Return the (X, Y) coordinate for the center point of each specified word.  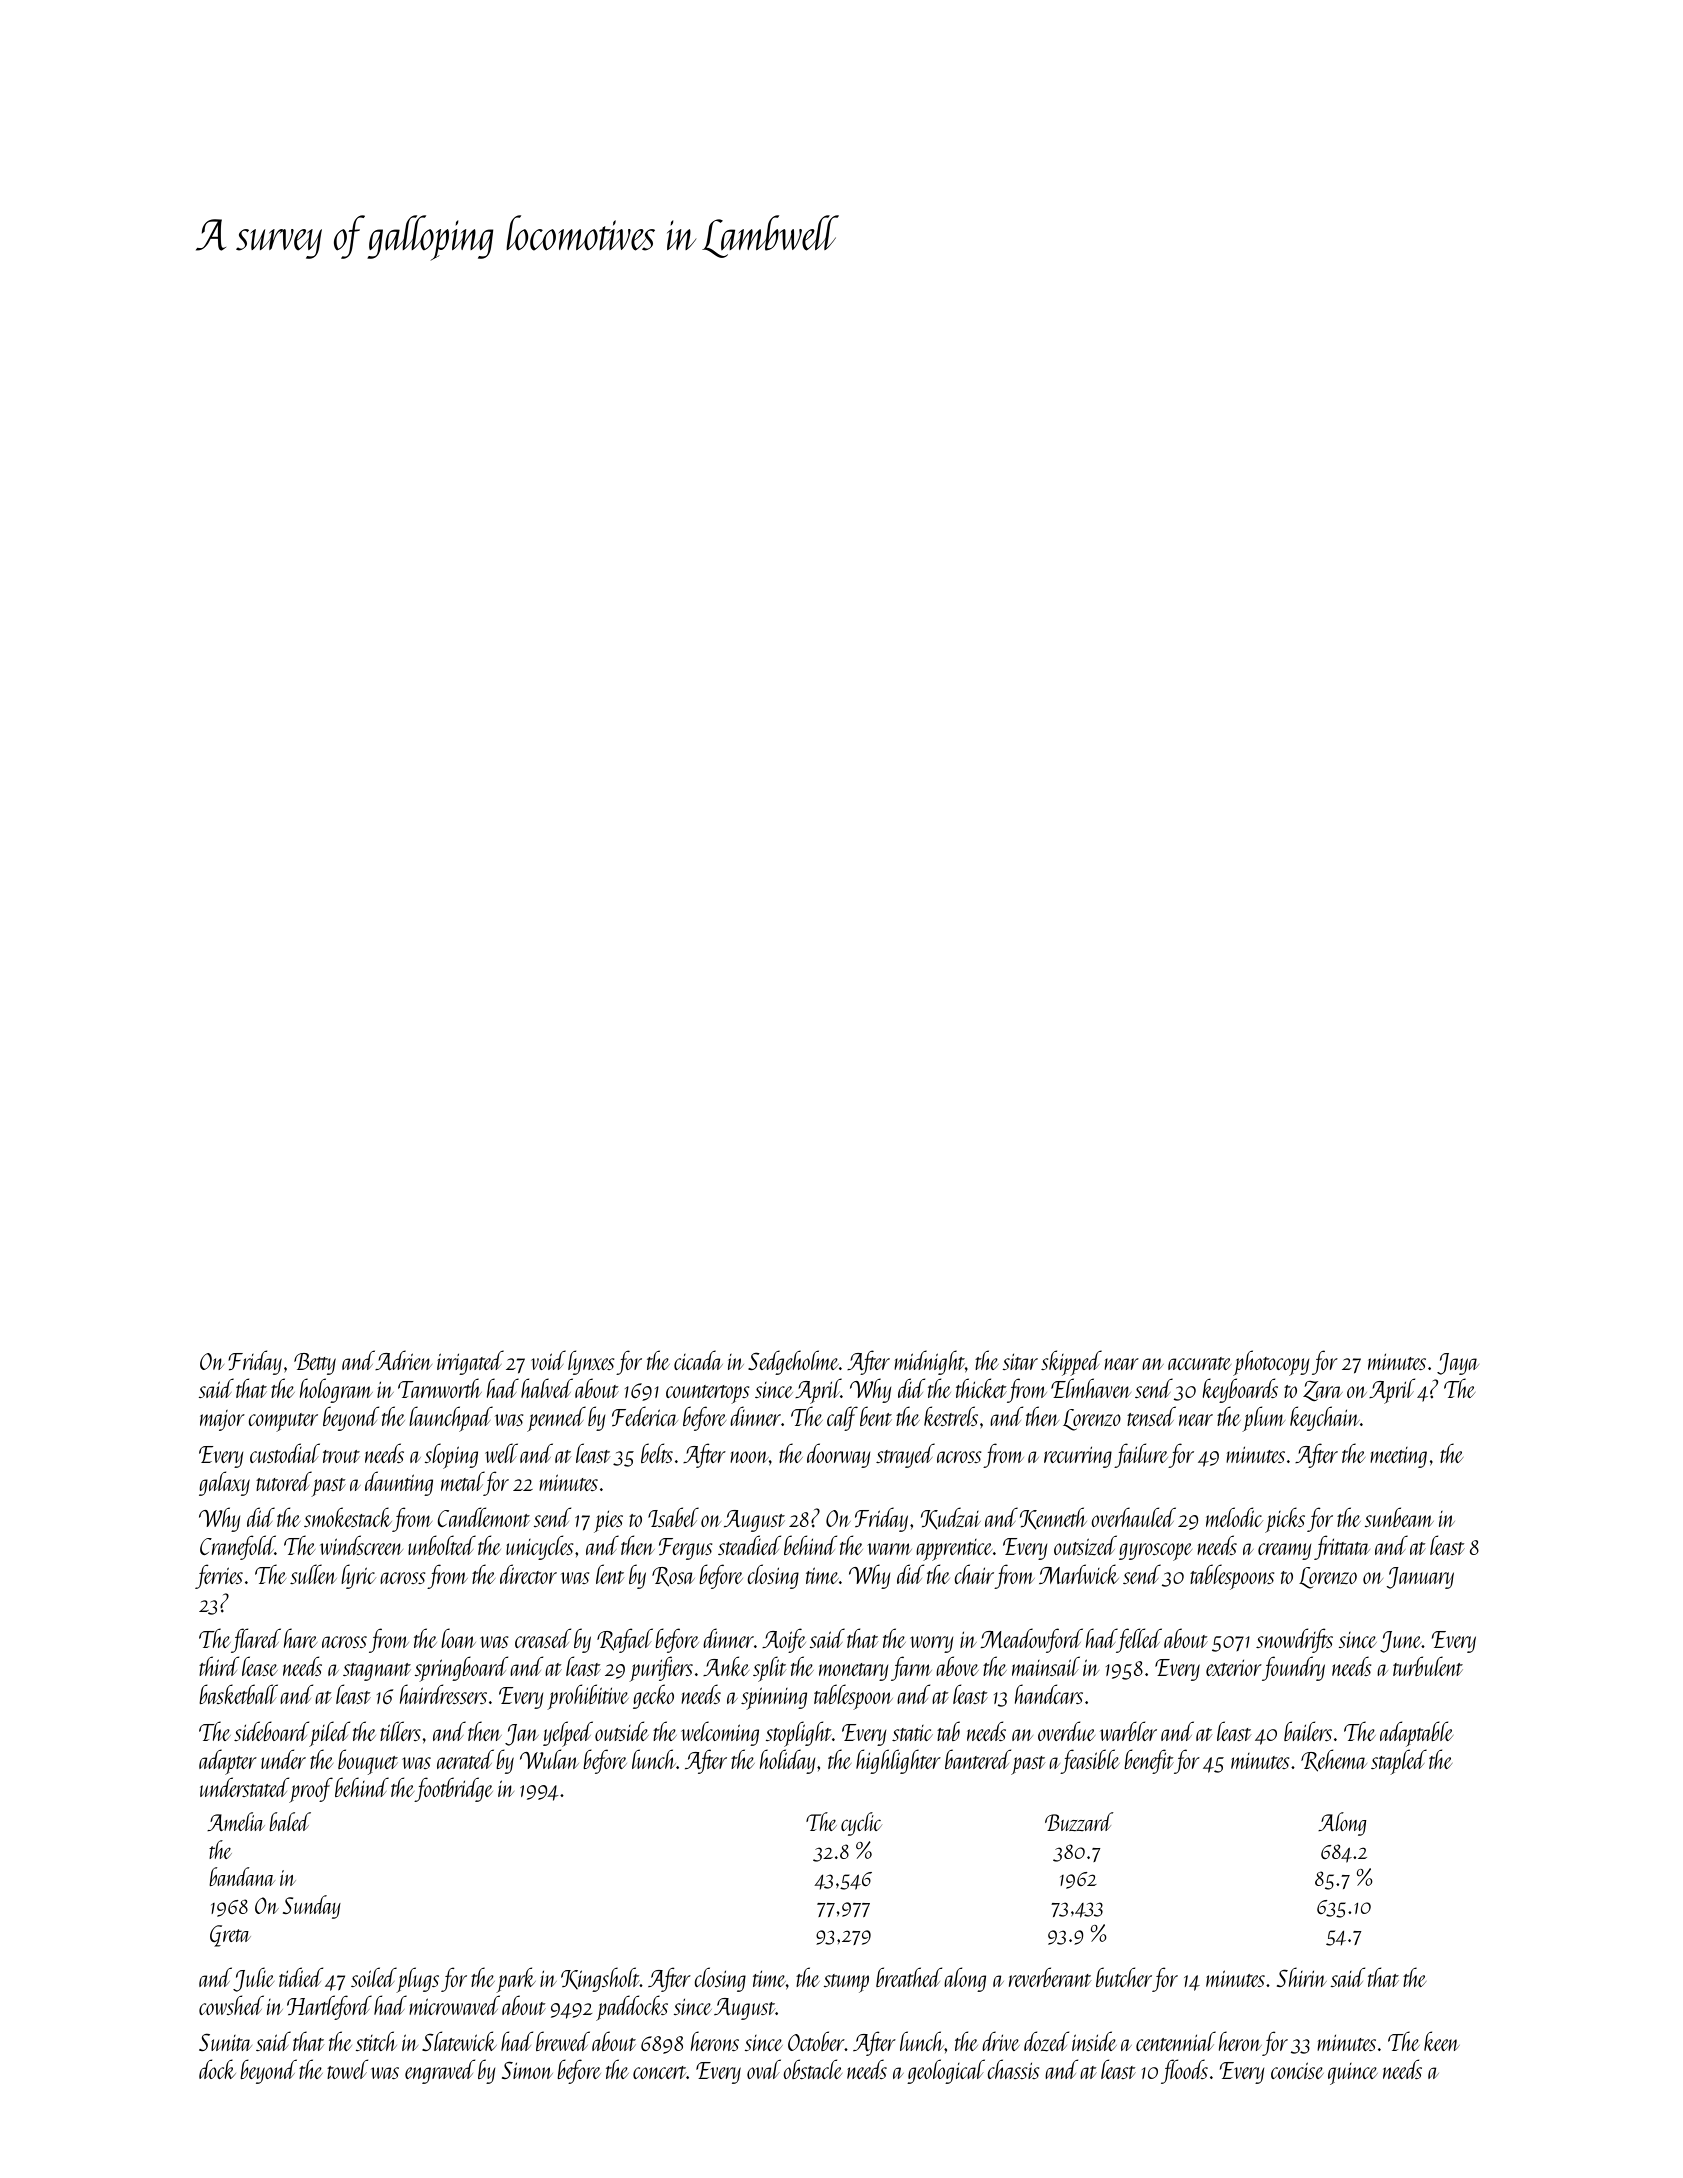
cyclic (861, 1824)
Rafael (625, 1640)
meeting (1398, 1457)
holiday (787, 1761)
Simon (527, 2070)
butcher (1124, 1977)
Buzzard (1079, 1821)
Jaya (1458, 1364)
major (222, 1420)
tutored (284, 1481)
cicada (698, 1360)
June (1401, 1642)
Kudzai (951, 1518)
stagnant (377, 1672)
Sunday (312, 1907)
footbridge (454, 1789)
